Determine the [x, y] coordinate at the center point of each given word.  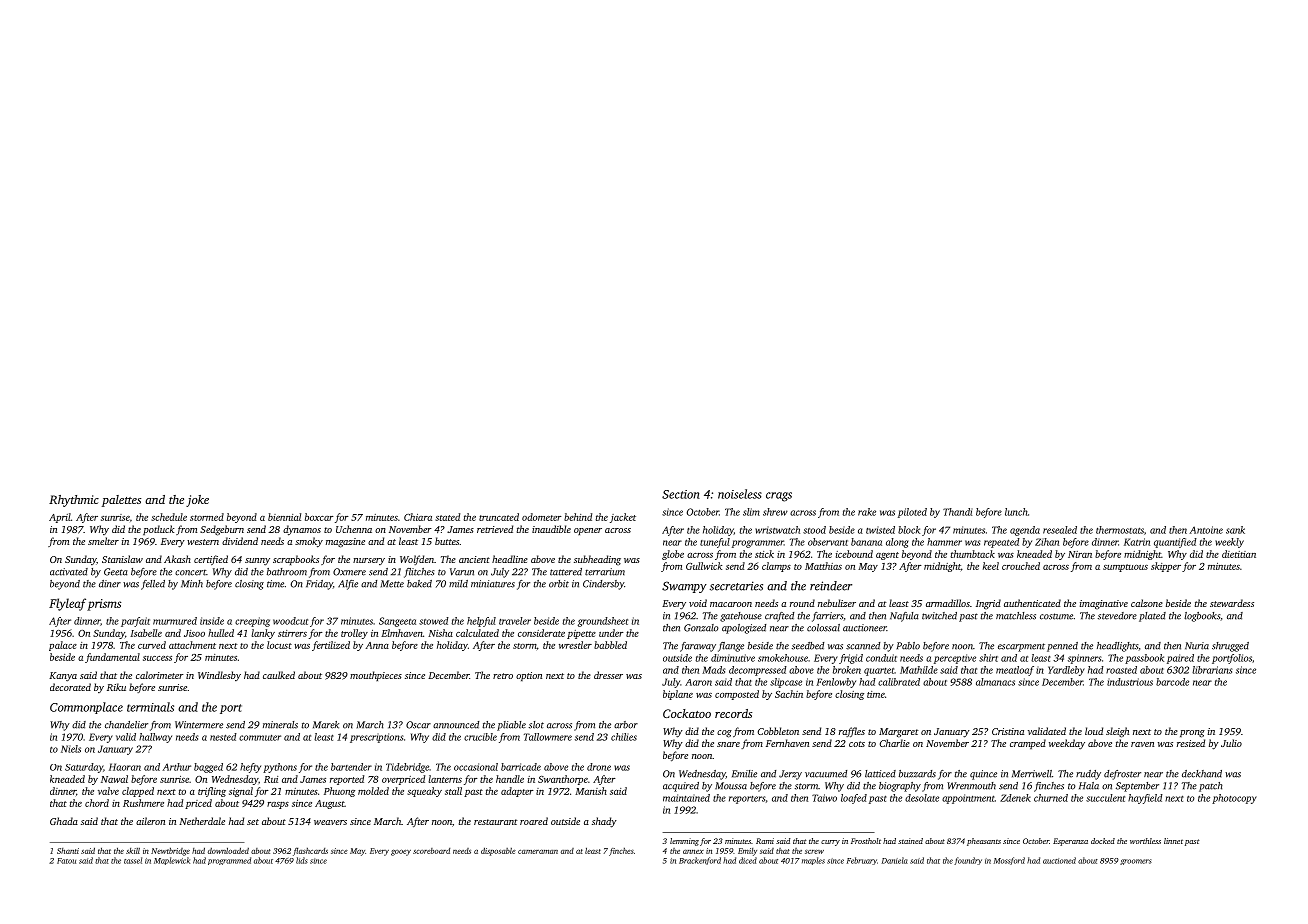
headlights [1117, 647]
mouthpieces [376, 676]
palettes [121, 501]
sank [1235, 530]
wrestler [575, 645]
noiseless [740, 494]
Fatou [66, 861]
